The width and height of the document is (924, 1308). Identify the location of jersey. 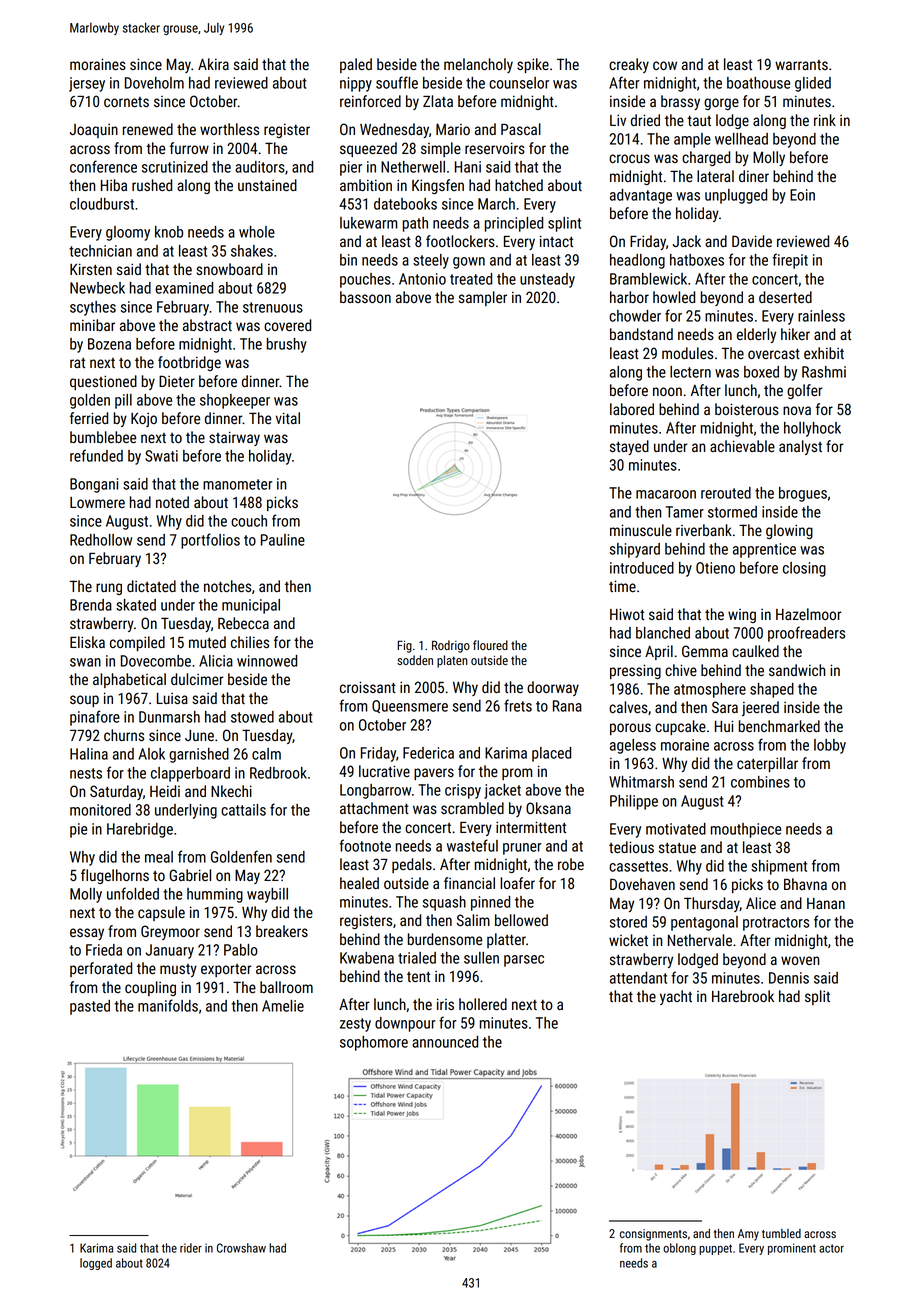
(87, 84).
